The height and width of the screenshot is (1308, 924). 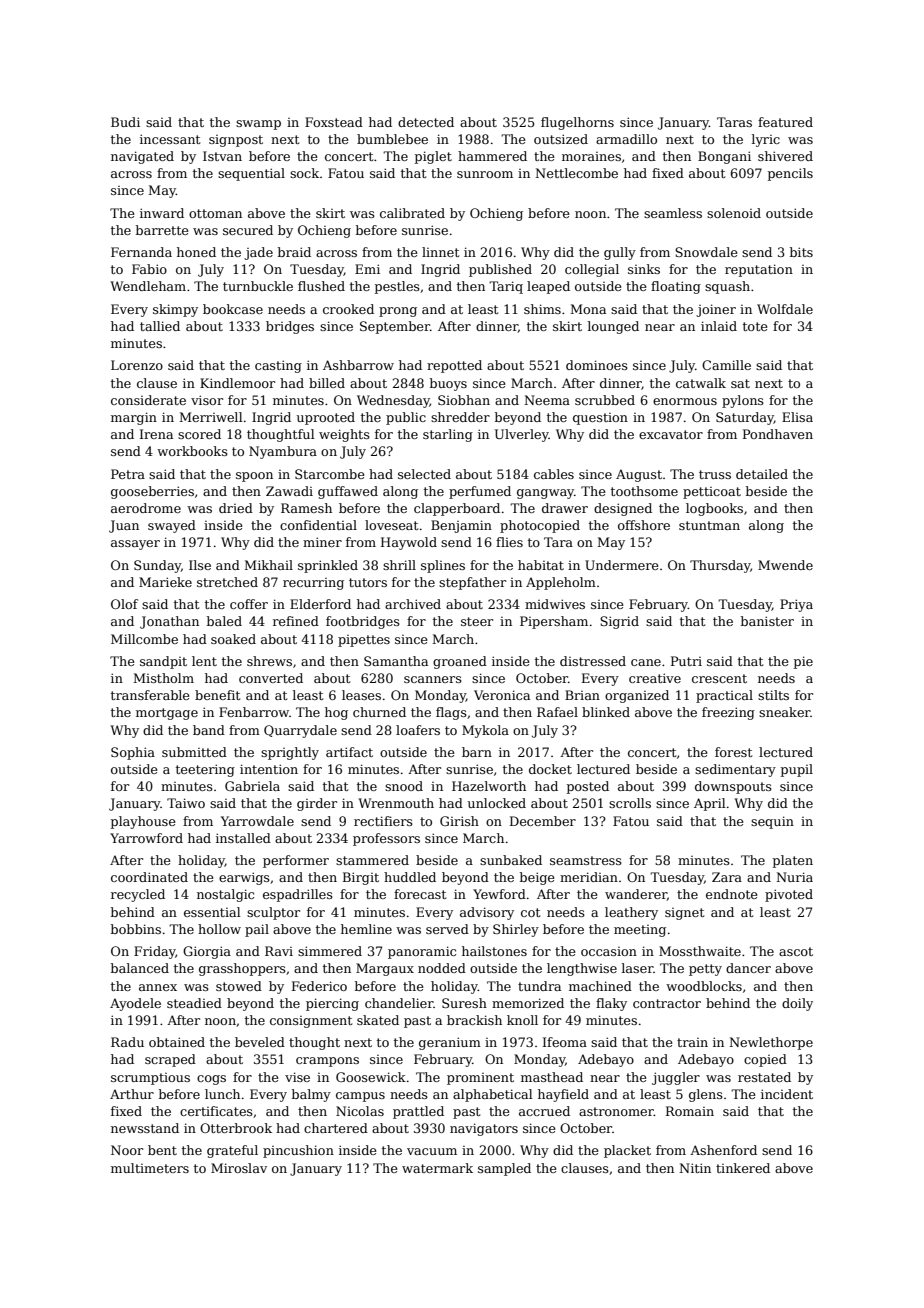 What do you see at coordinates (146, 838) in the screenshot?
I see `Yarrowford` at bounding box center [146, 838].
